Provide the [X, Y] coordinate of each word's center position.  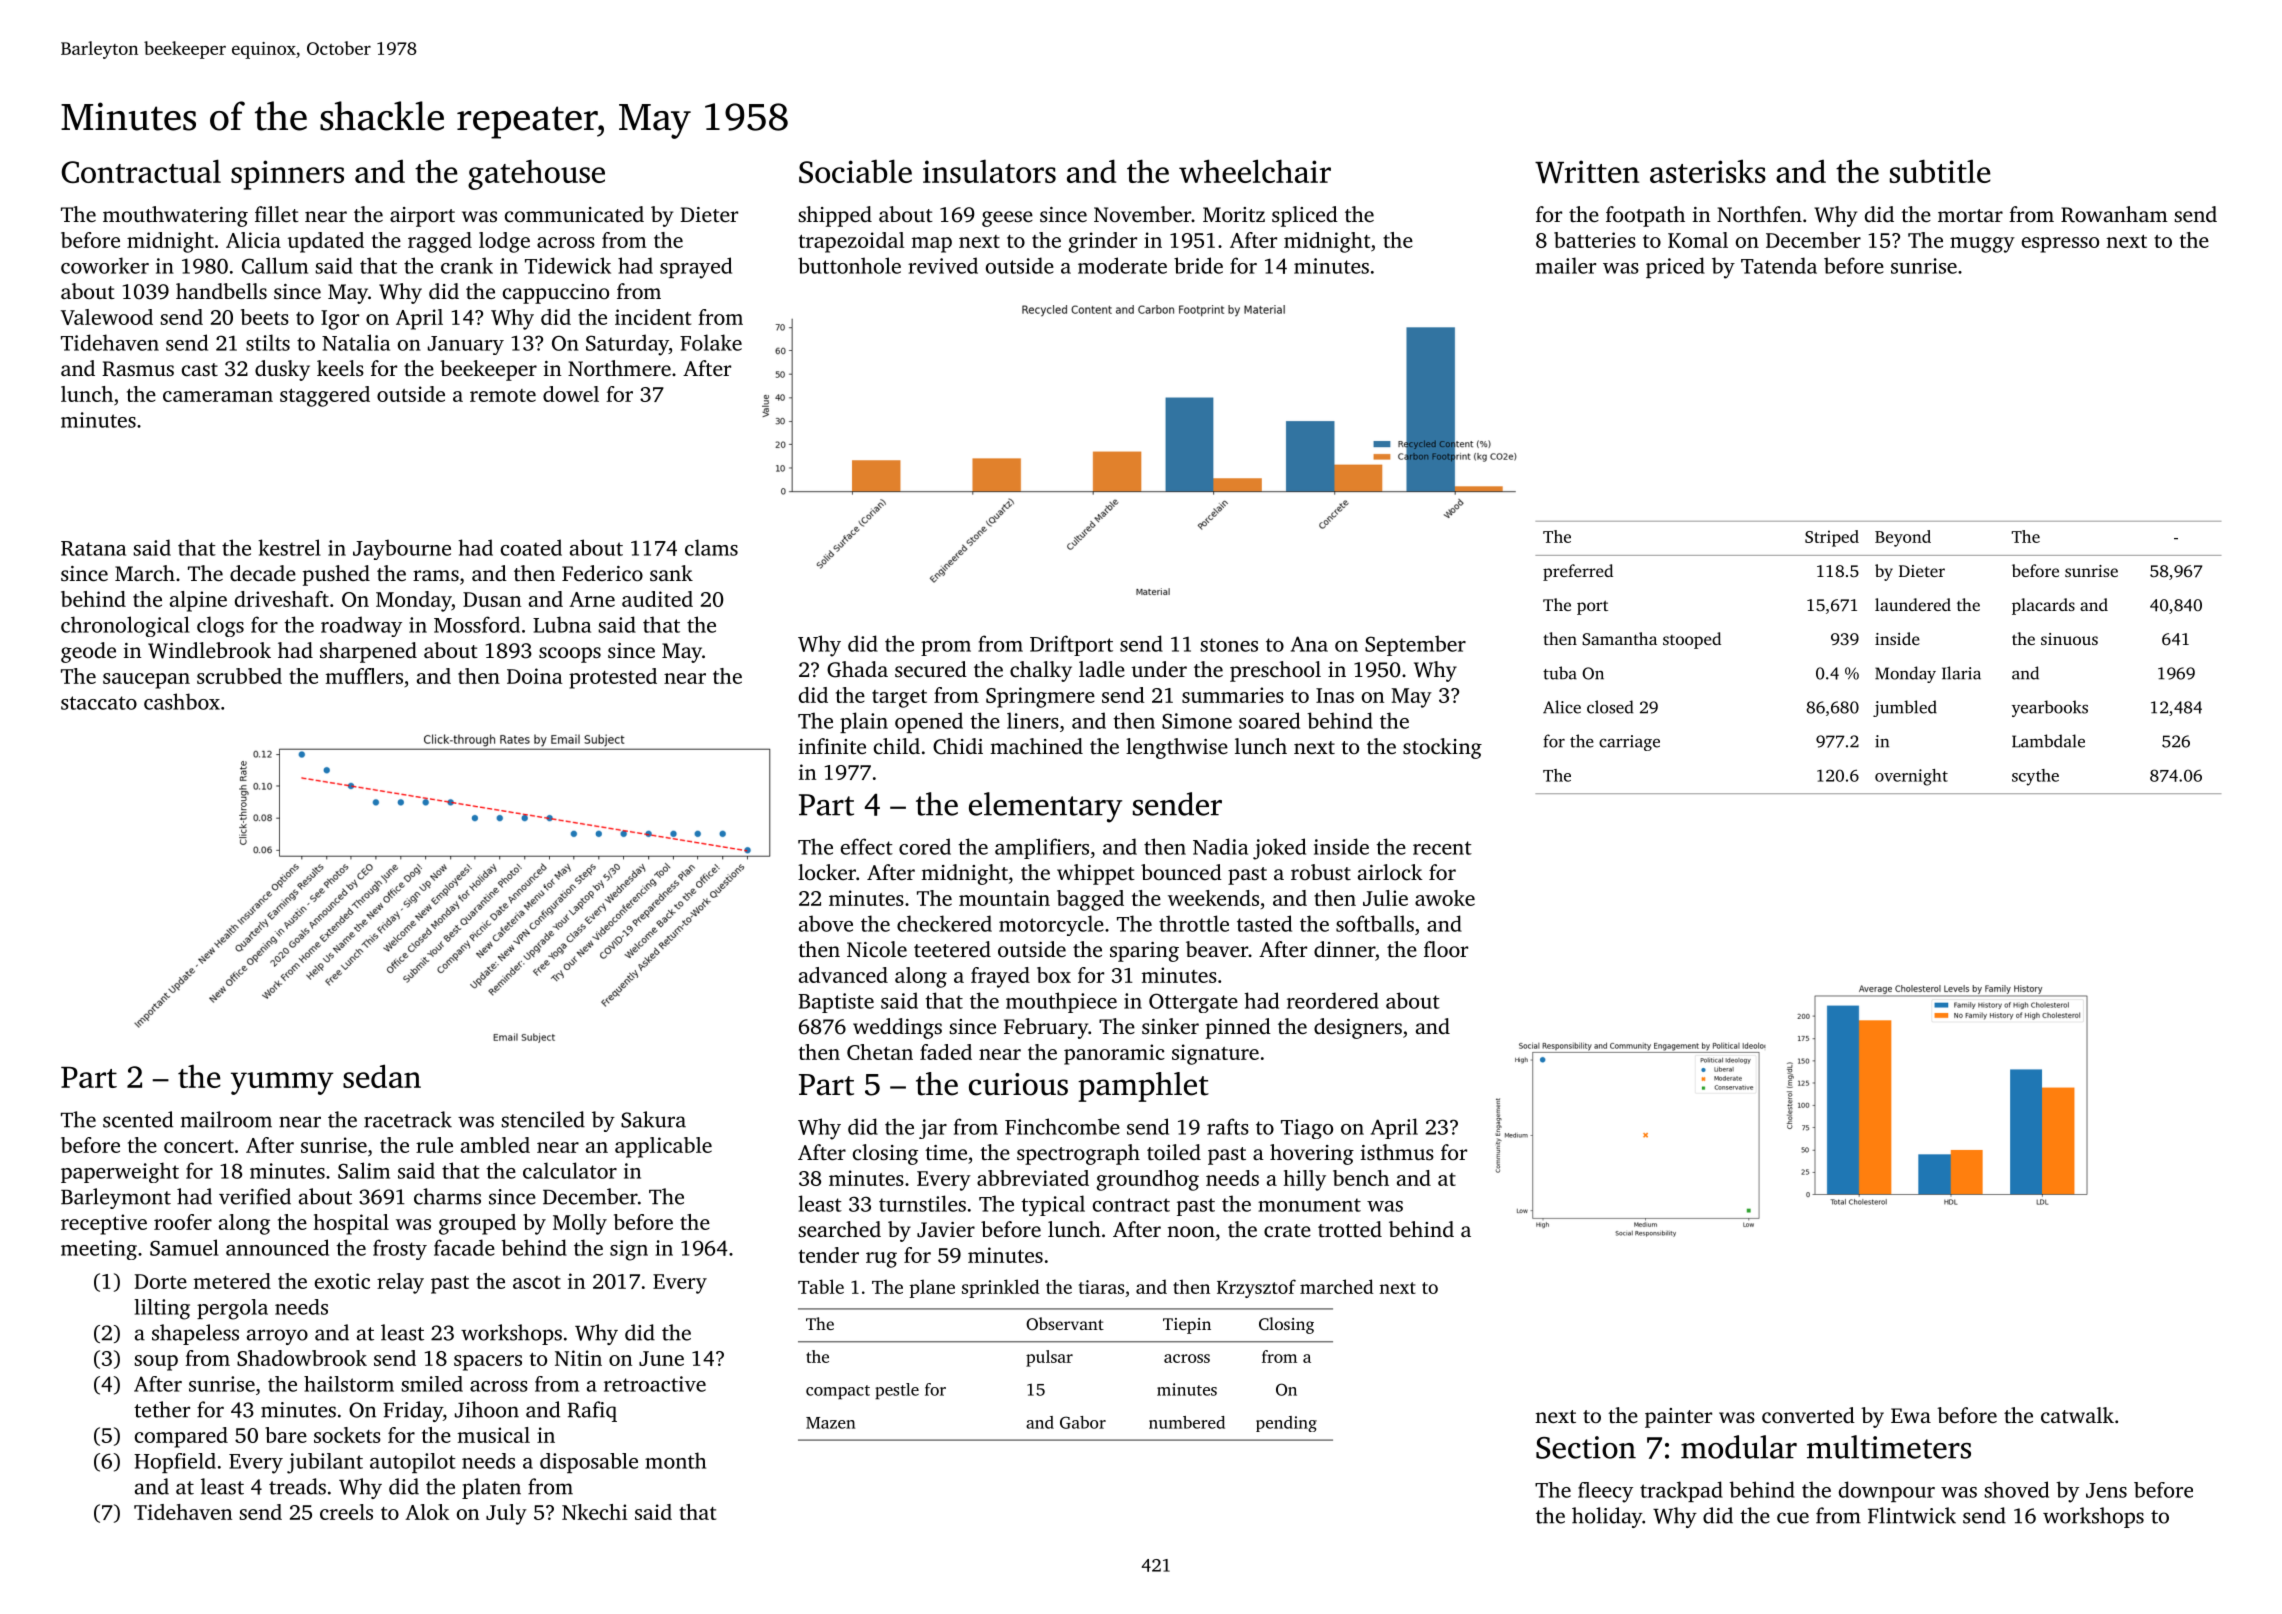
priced [1675, 267]
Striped [1832, 538]
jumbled [1905, 708]
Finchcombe [1062, 1126]
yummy [282, 1083]
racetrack [408, 1119]
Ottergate [1193, 1003]
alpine [198, 601]
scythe [2035, 777]
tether [162, 1409]
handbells [221, 291]
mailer [1566, 265]
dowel [571, 394]
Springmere [1040, 697]
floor [1446, 949]
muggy [1982, 245]
